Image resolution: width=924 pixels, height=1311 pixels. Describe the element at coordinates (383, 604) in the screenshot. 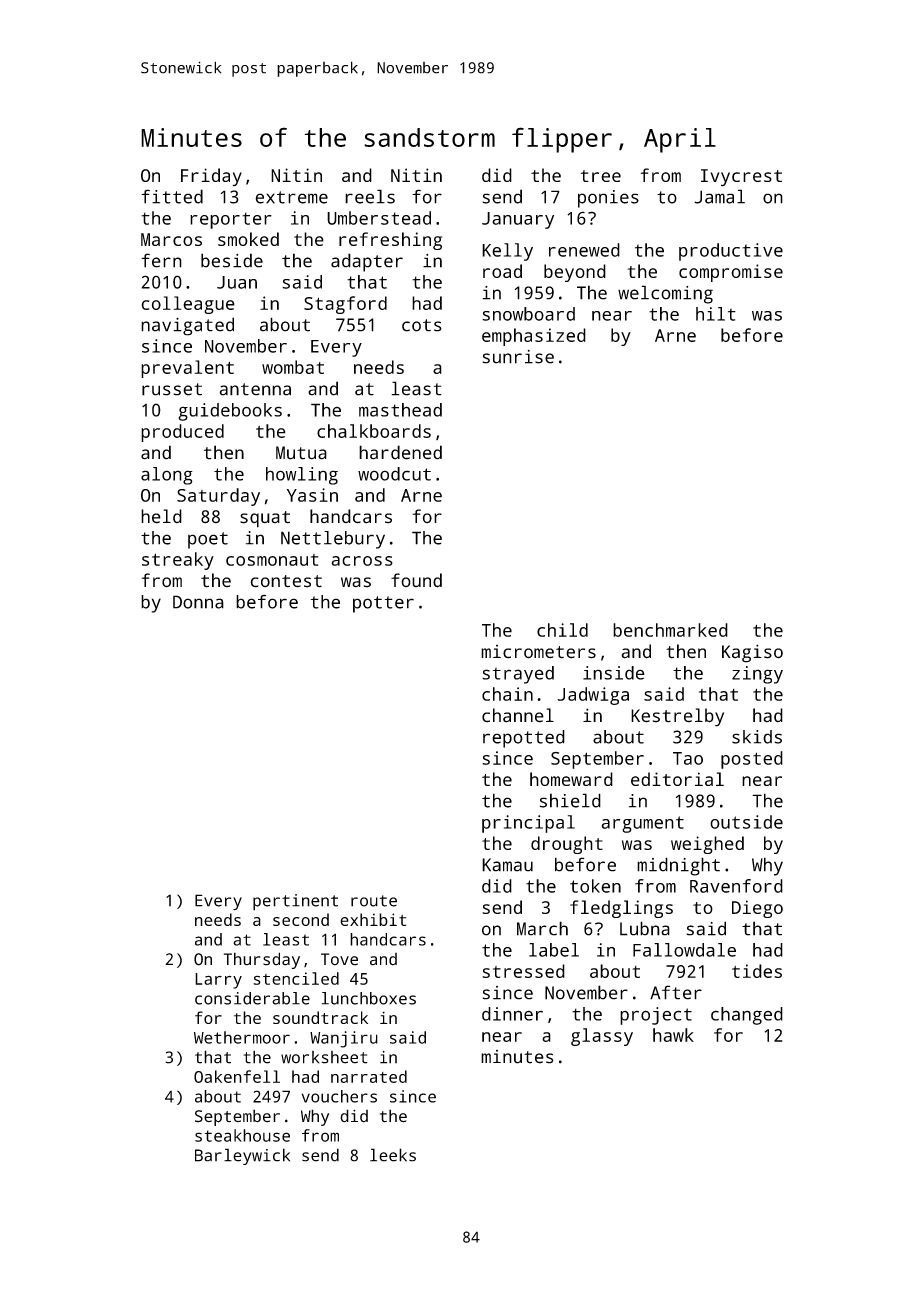

I see `potter` at that location.
